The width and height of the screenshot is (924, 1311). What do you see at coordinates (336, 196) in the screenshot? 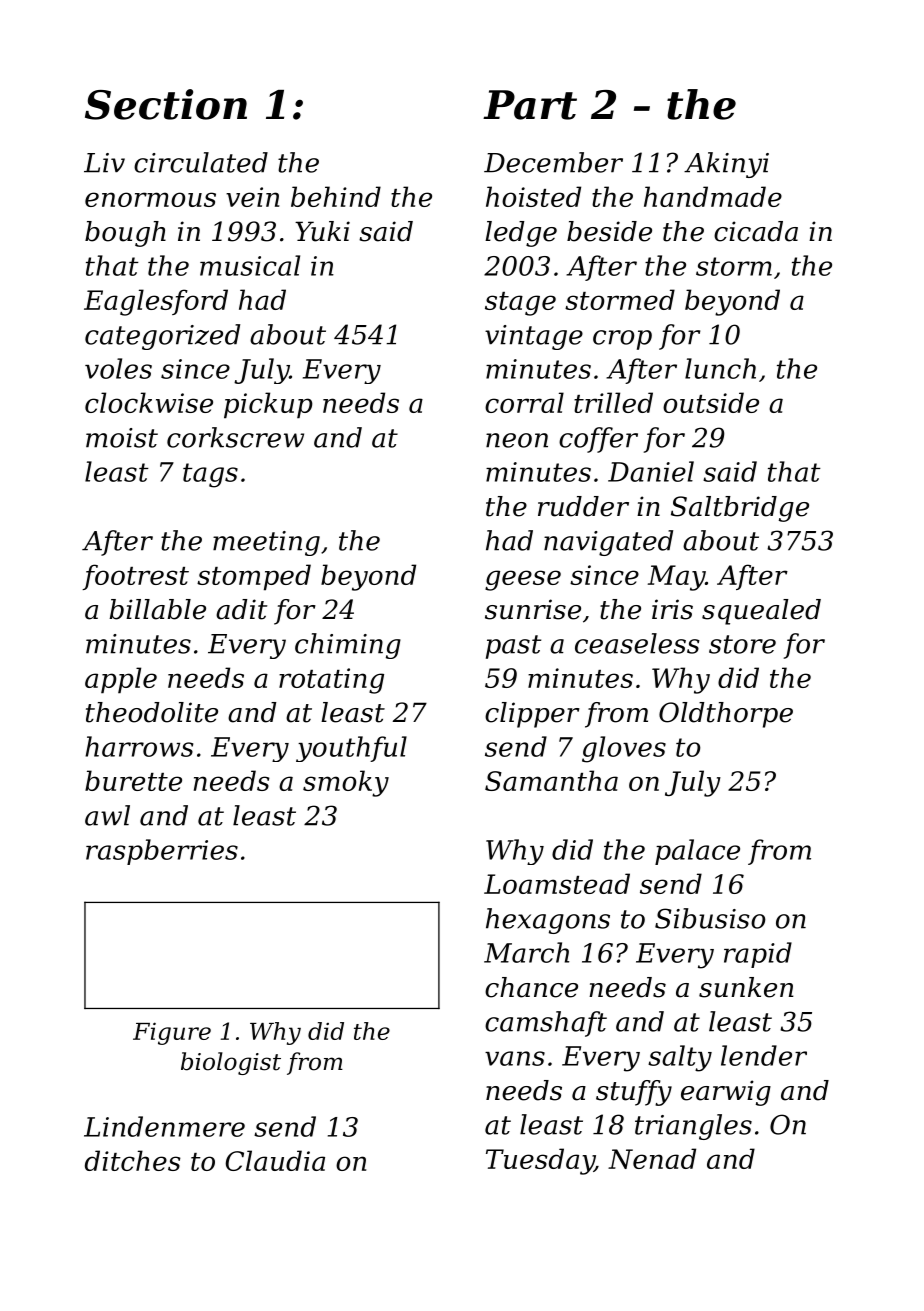
I see `behind` at bounding box center [336, 196].
